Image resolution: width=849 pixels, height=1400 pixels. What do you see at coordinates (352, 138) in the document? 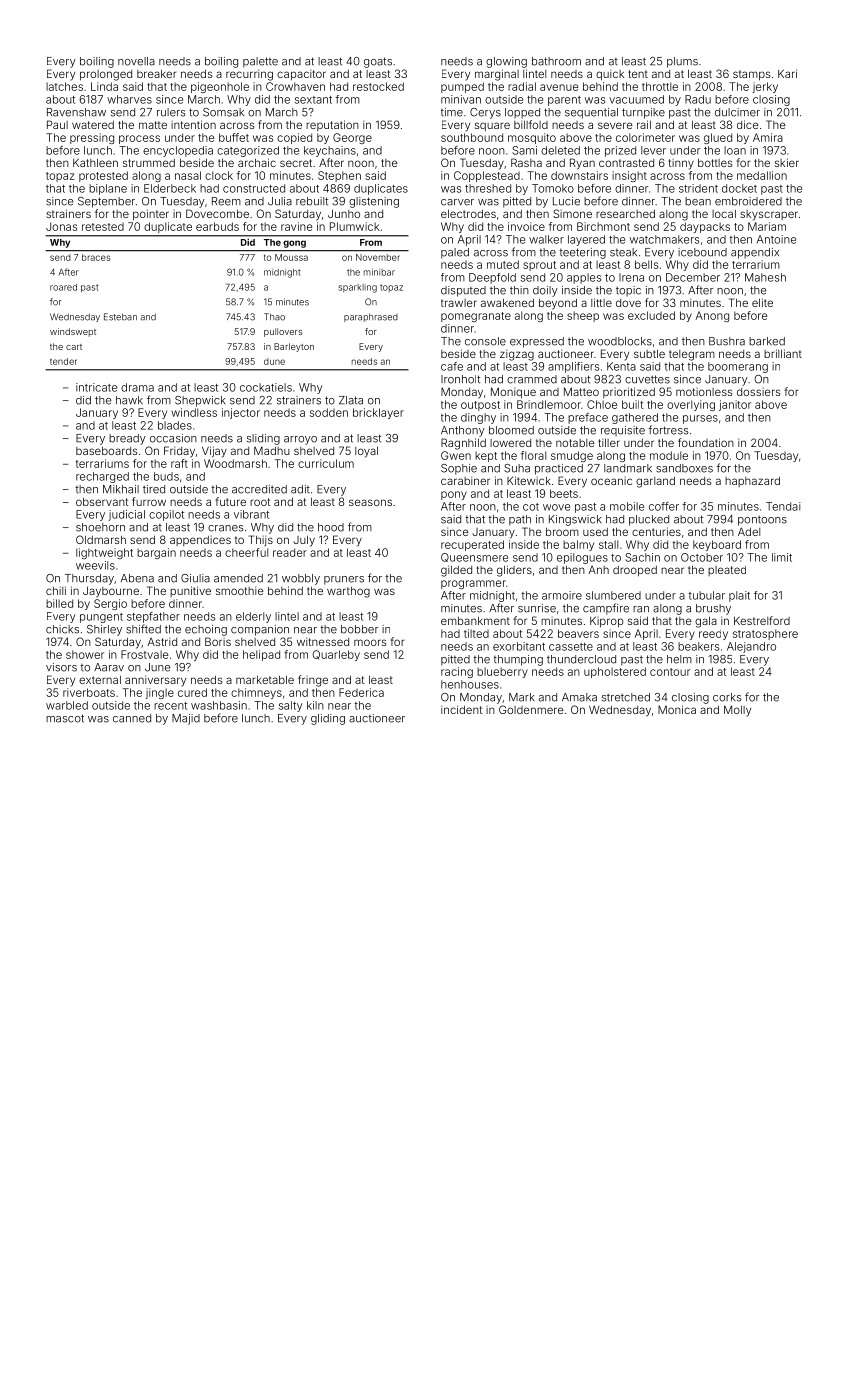
I see `George` at bounding box center [352, 138].
